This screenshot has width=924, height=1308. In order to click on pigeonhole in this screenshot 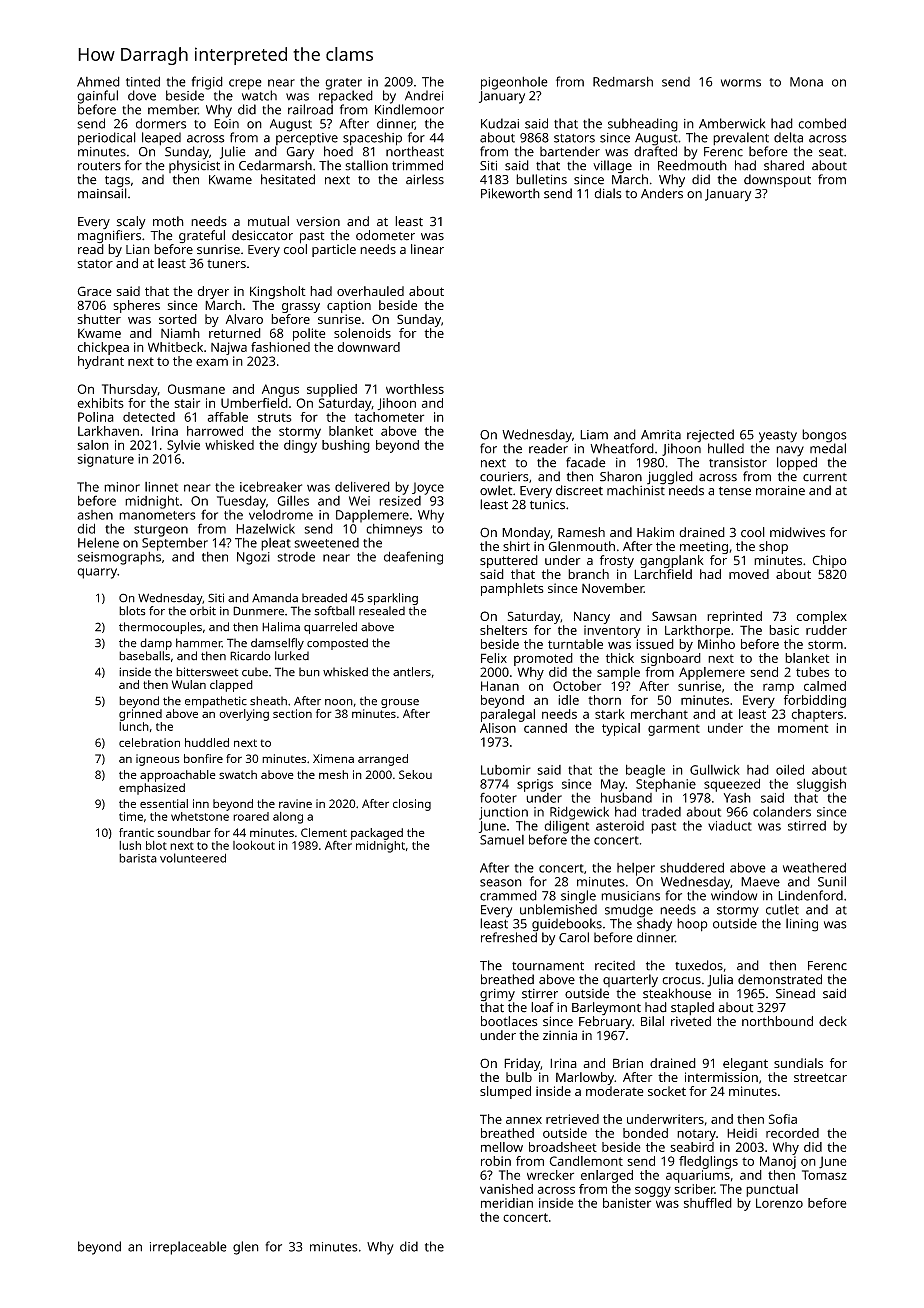, I will do `click(514, 83)`.
